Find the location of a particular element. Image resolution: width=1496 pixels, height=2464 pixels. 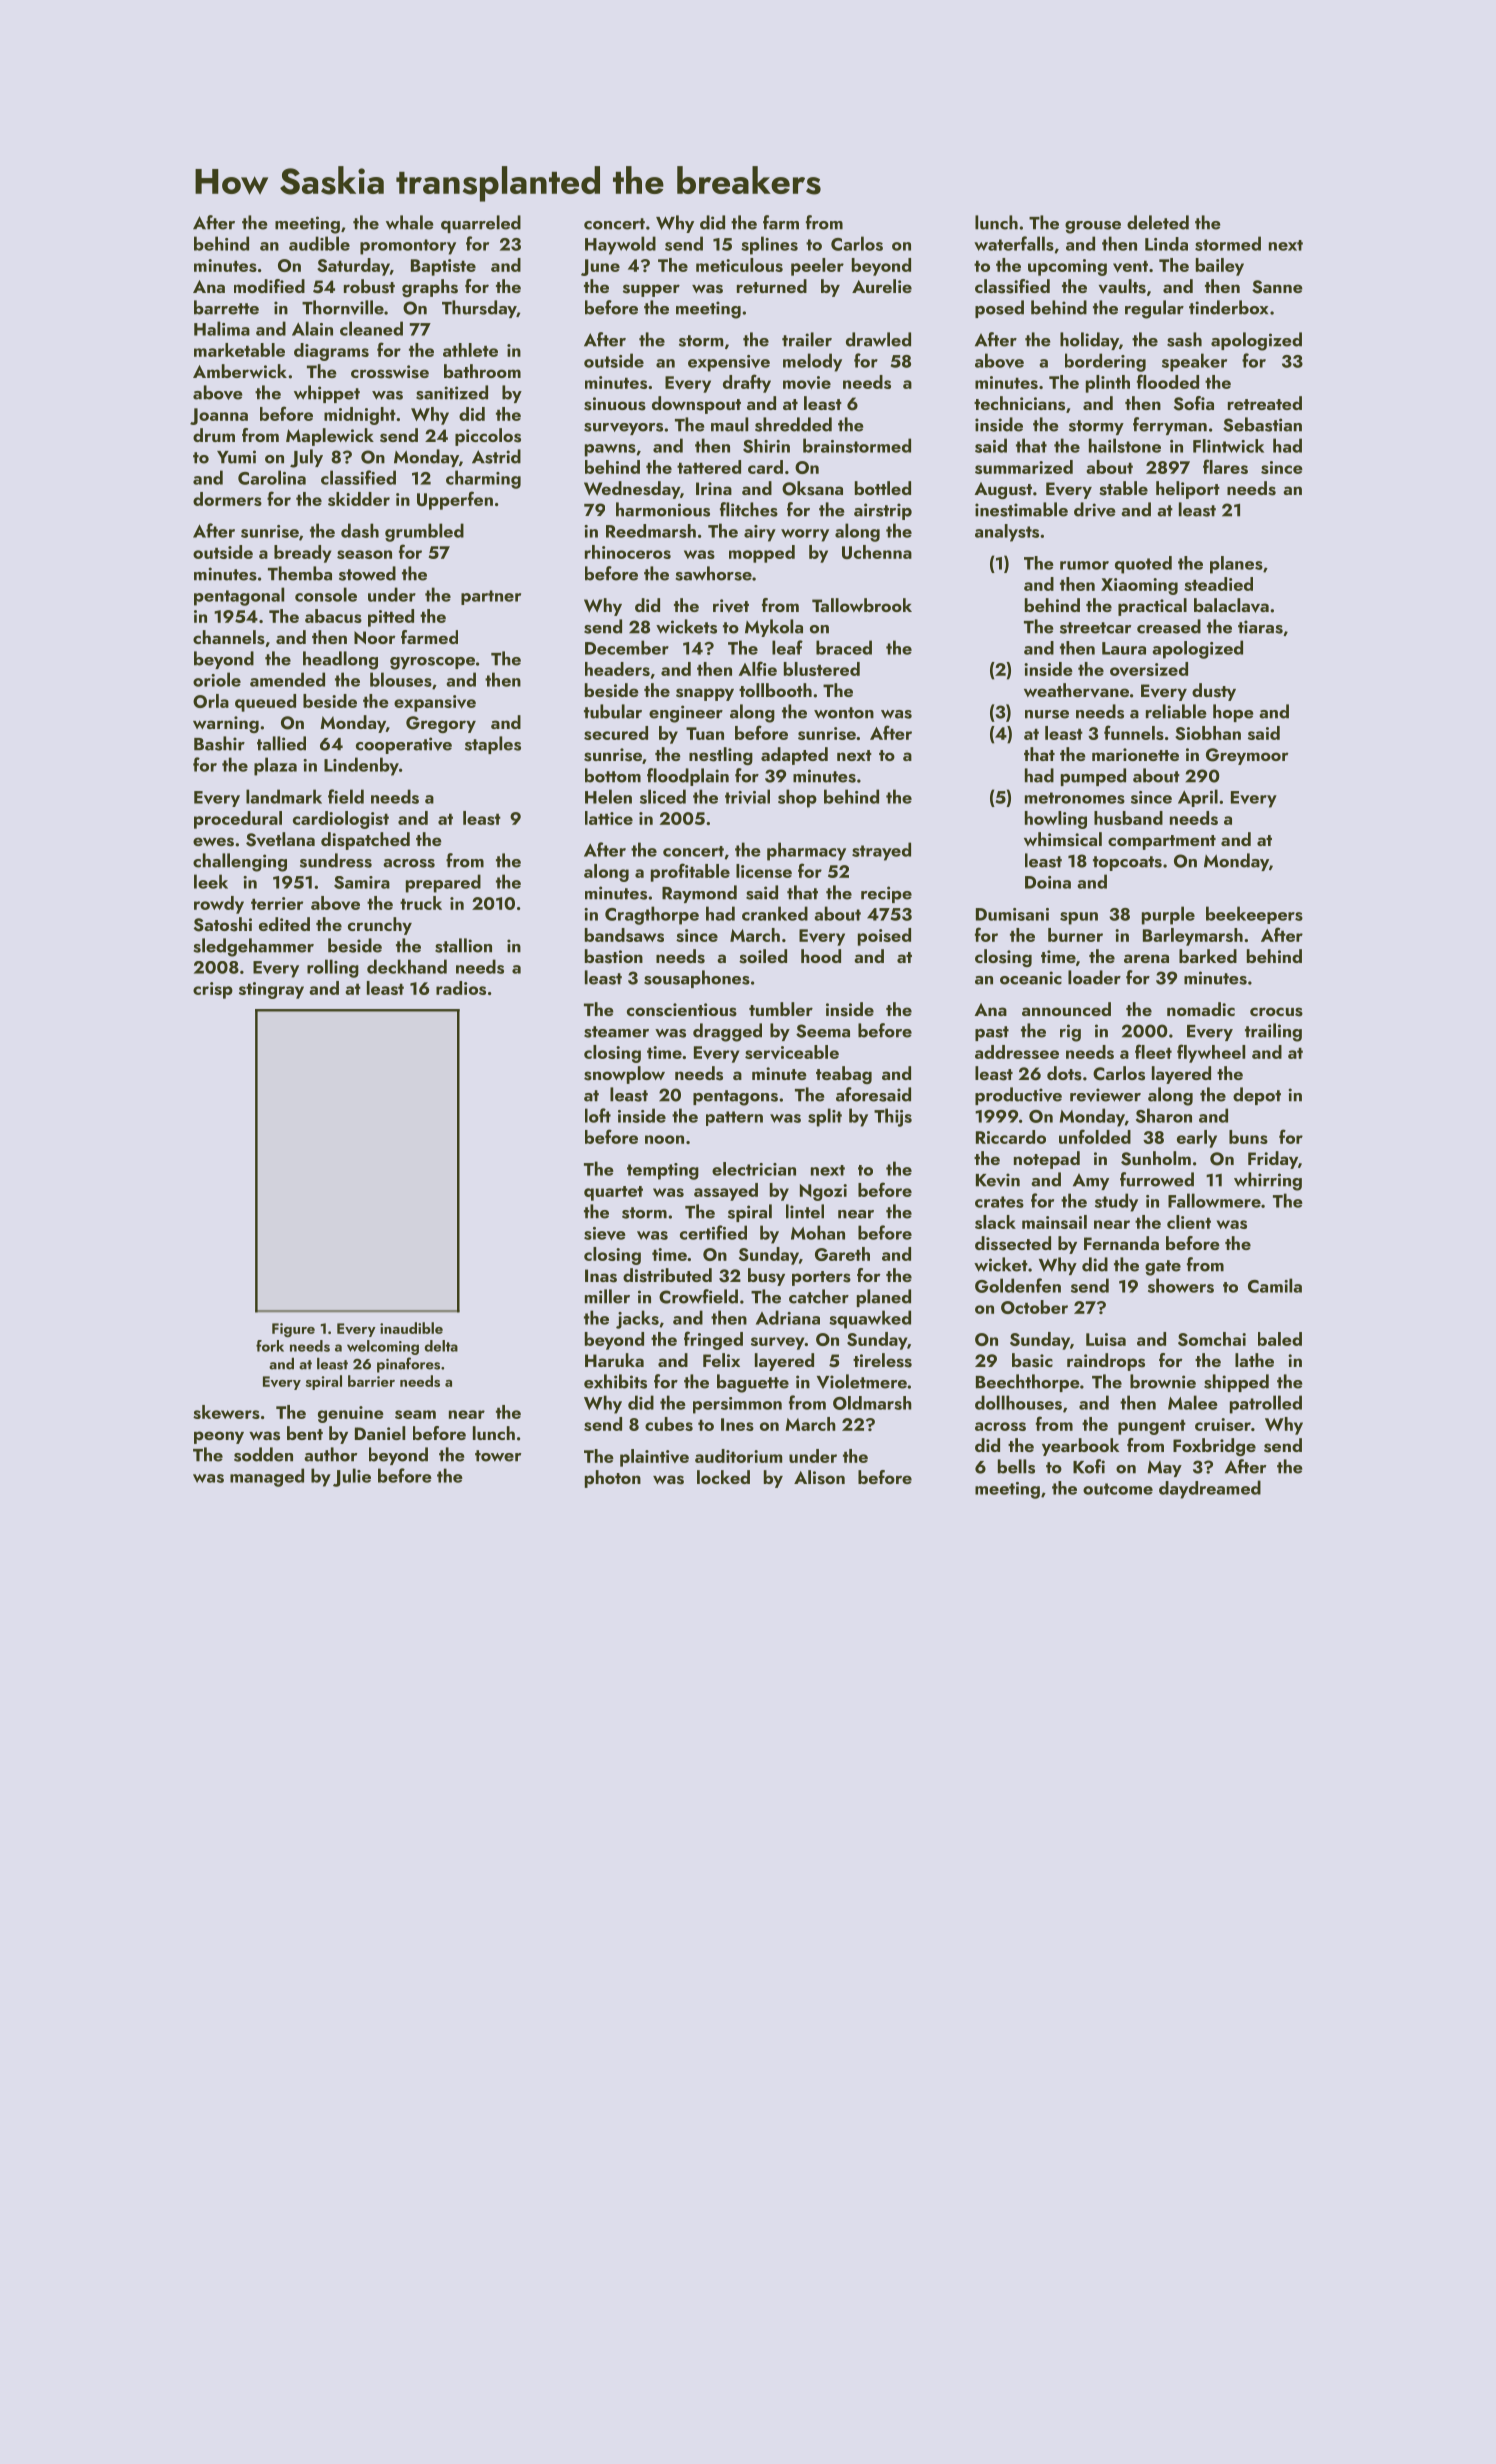

pentagonal is located at coordinates (239, 596).
